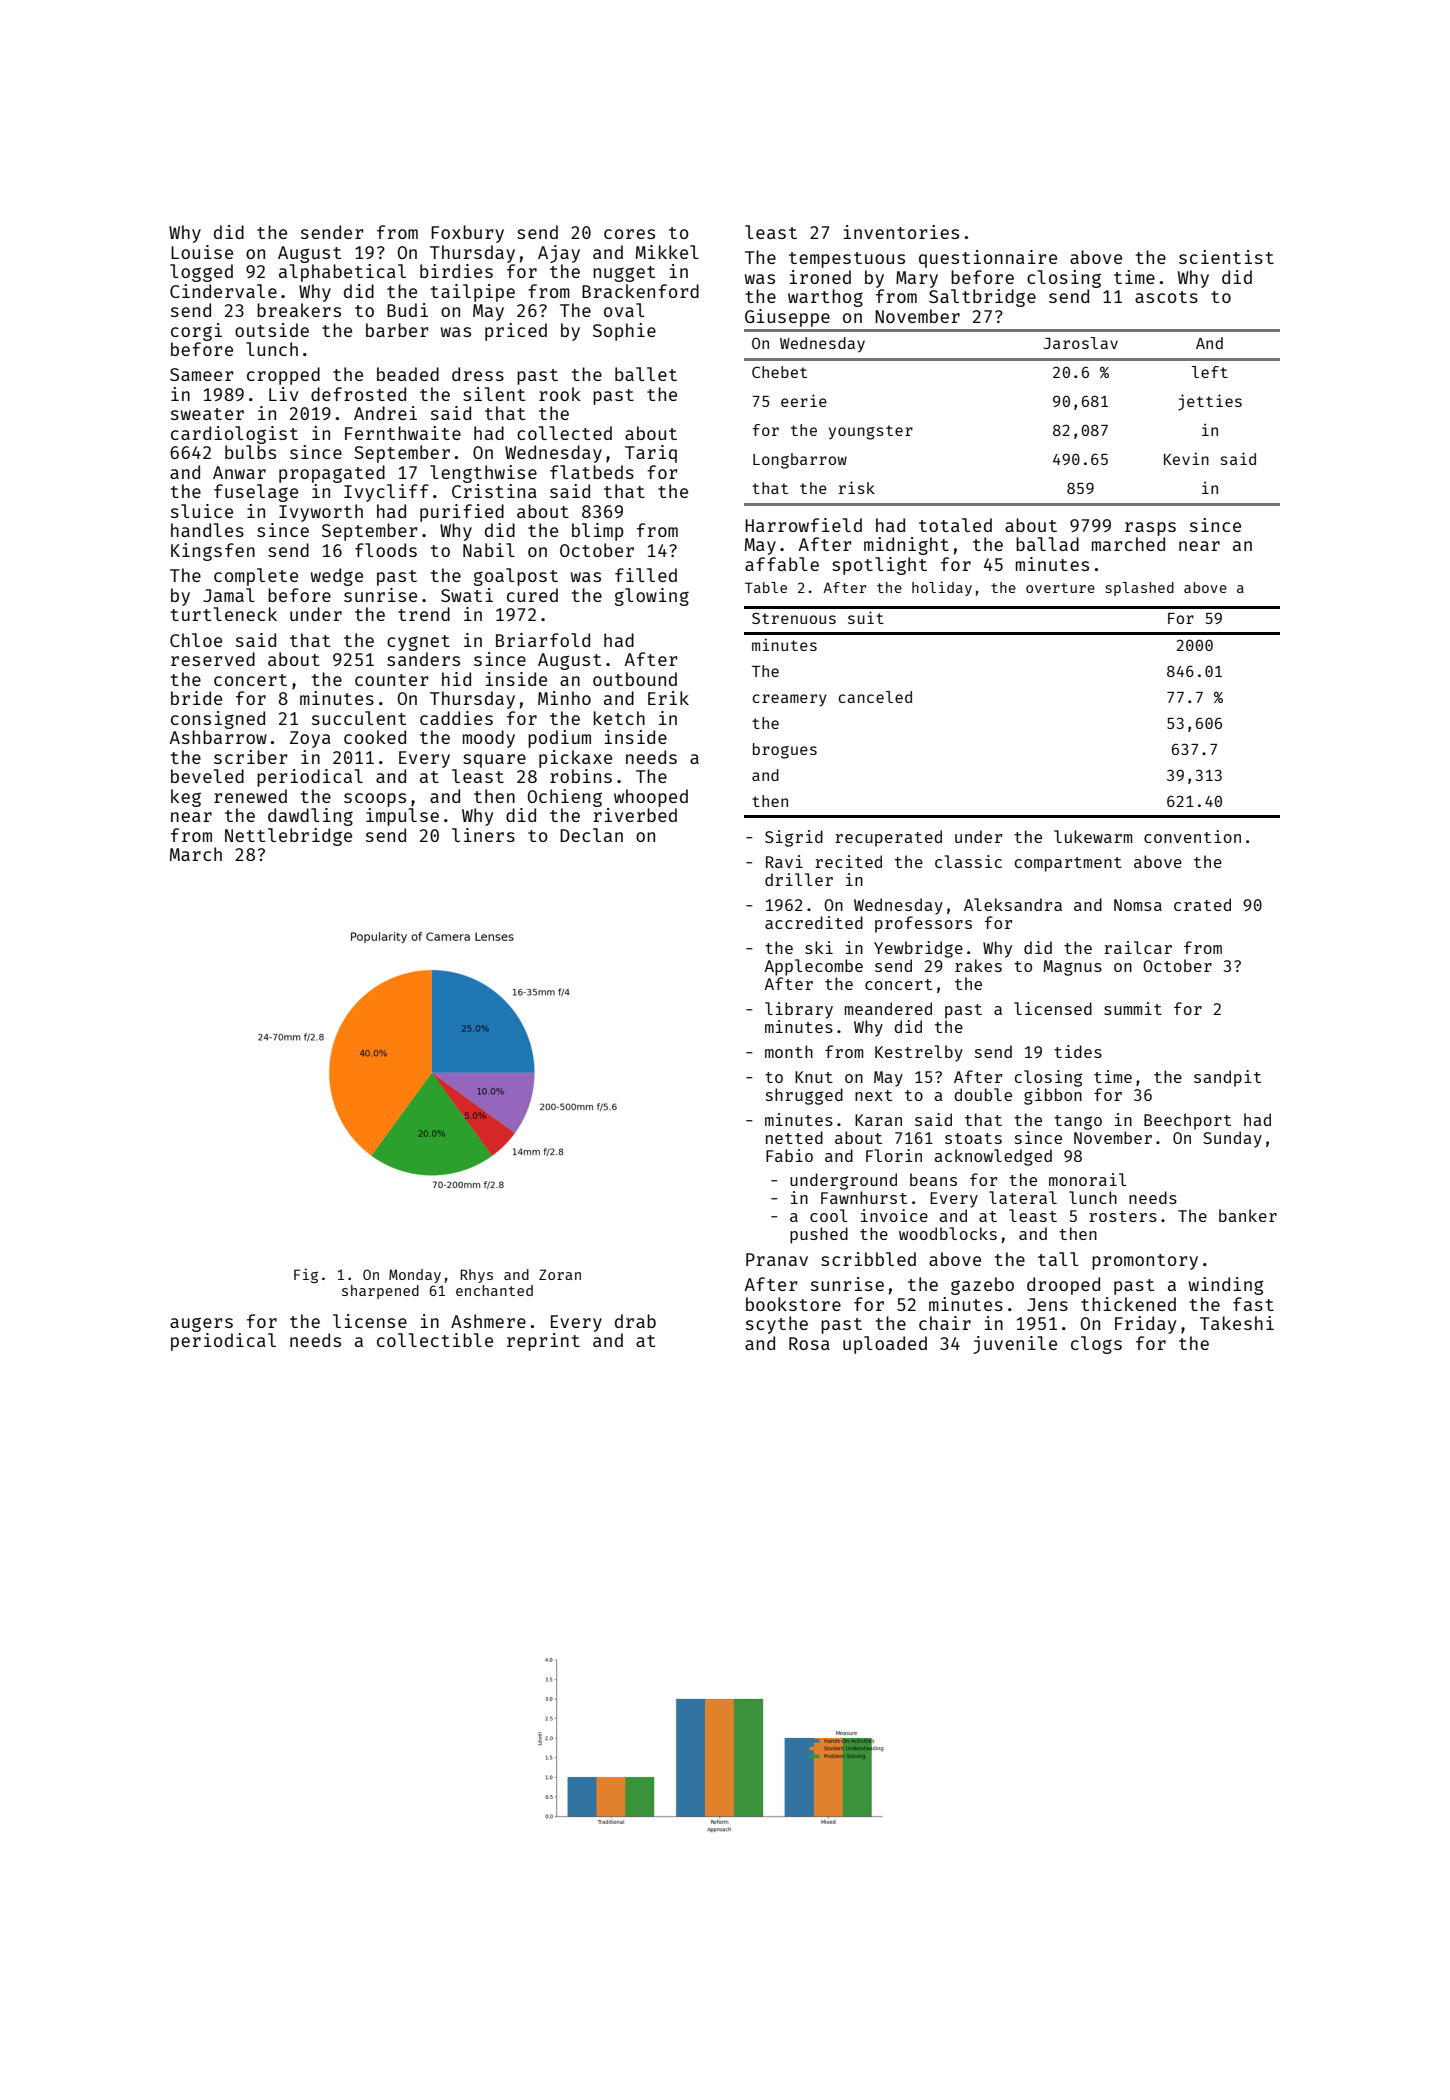 The height and width of the screenshot is (2100, 1450). Describe the element at coordinates (1140, 589) in the screenshot. I see `splashed` at that location.
